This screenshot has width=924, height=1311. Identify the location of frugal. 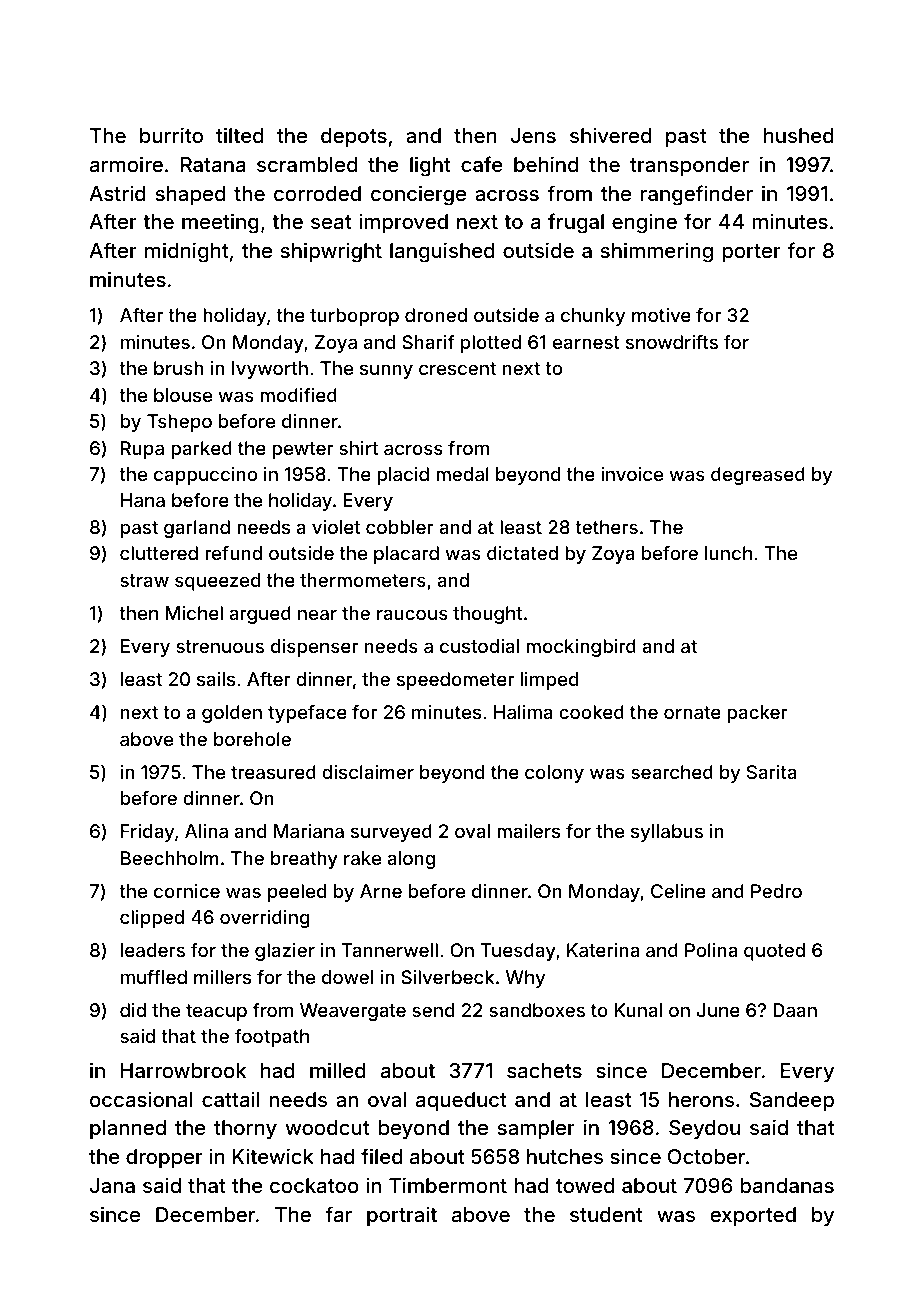
(576, 223).
